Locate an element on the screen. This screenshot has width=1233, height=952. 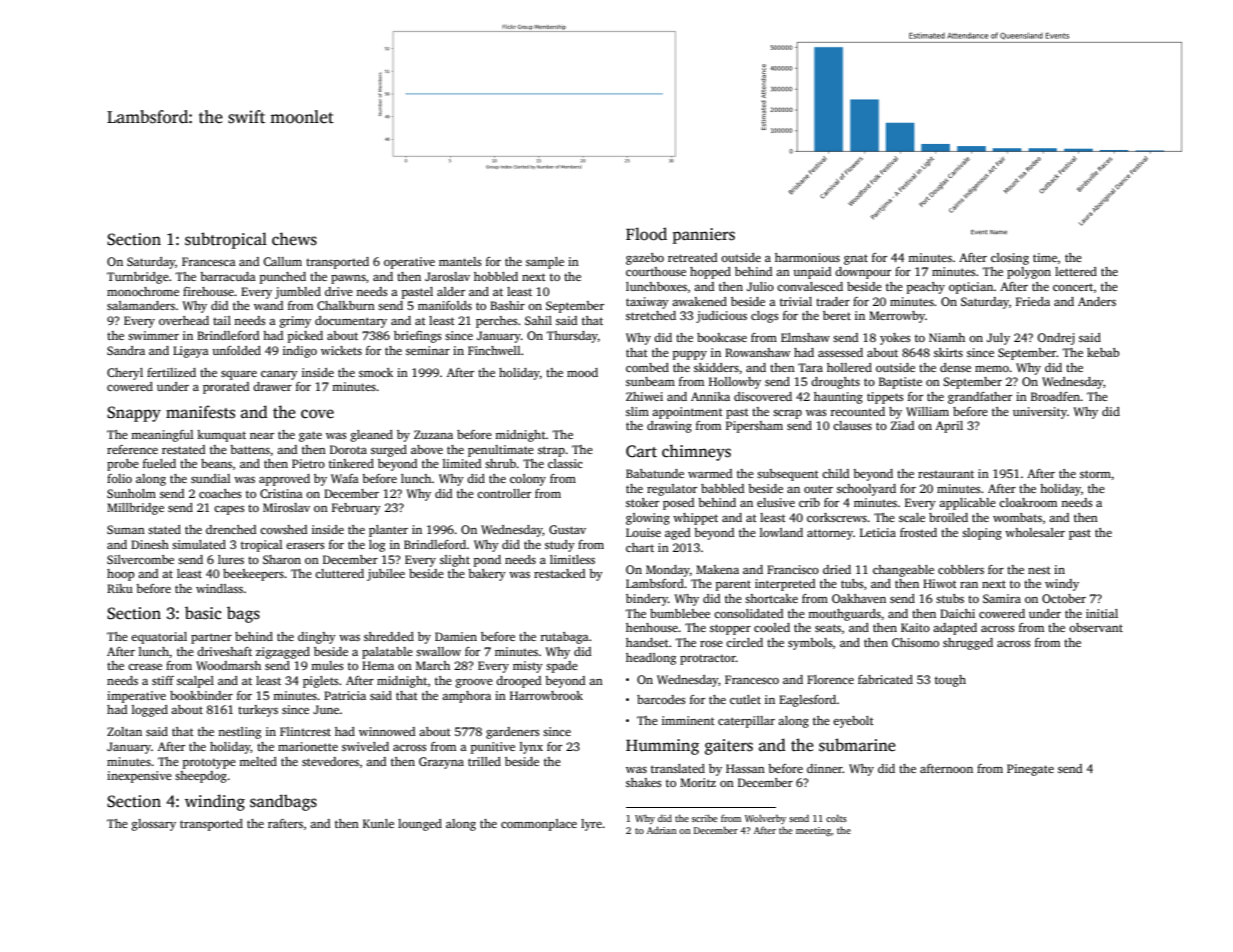
trilled is located at coordinates (484, 761).
